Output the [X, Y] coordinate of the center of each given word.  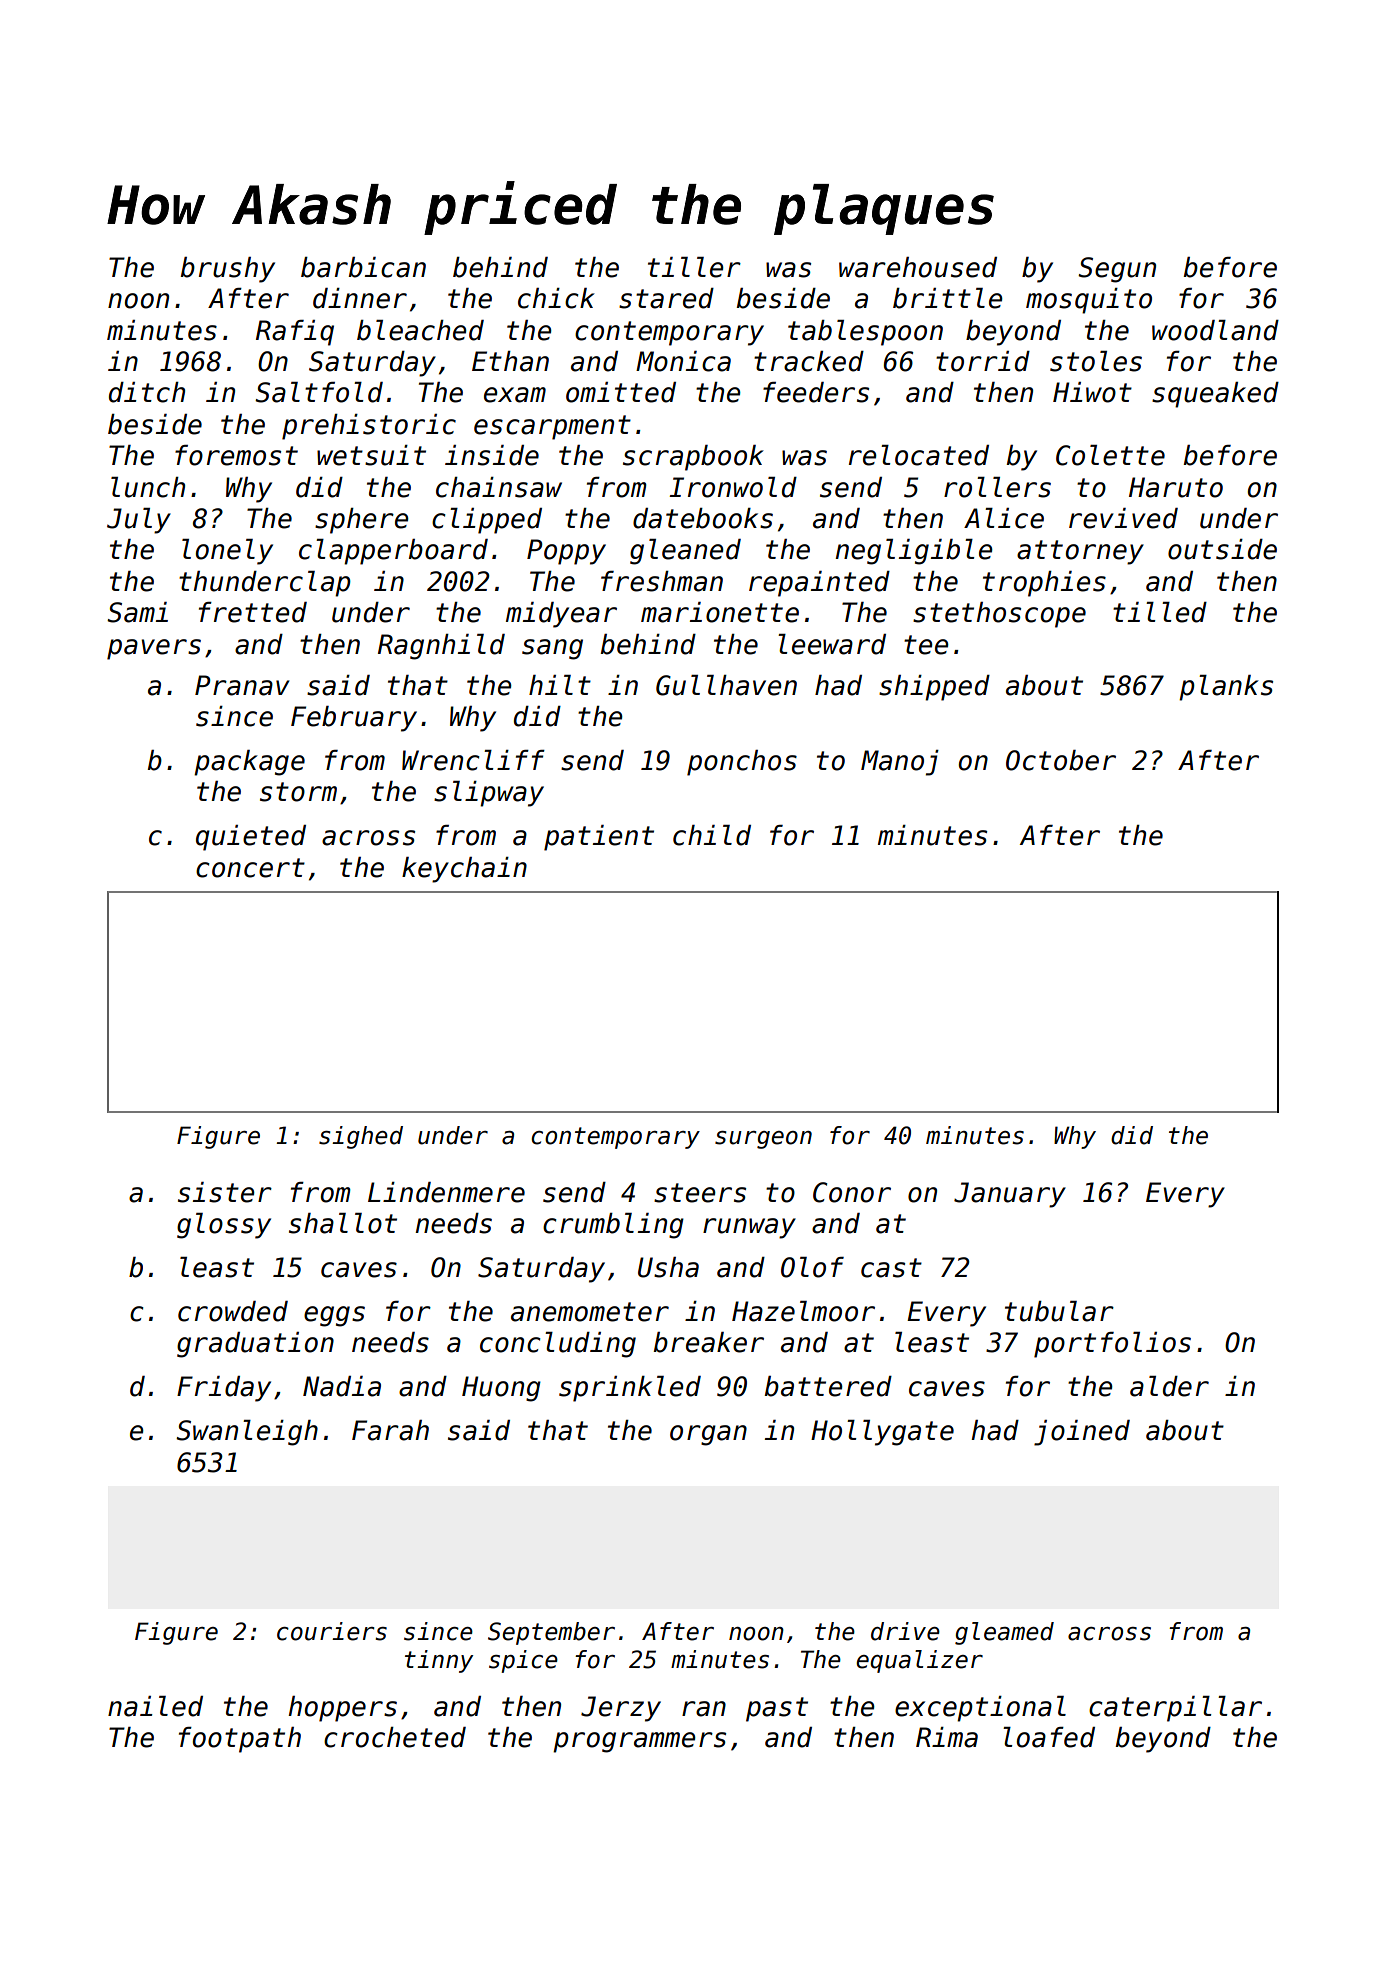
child [712, 835]
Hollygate [882, 1433]
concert [250, 868]
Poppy [566, 552]
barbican [363, 267]
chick [556, 298]
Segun [1117, 270]
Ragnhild [441, 647]
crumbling [613, 1226]
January [1010, 1195]
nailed [155, 1706]
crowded [233, 1311]
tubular [1059, 1311]
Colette [1110, 455]
